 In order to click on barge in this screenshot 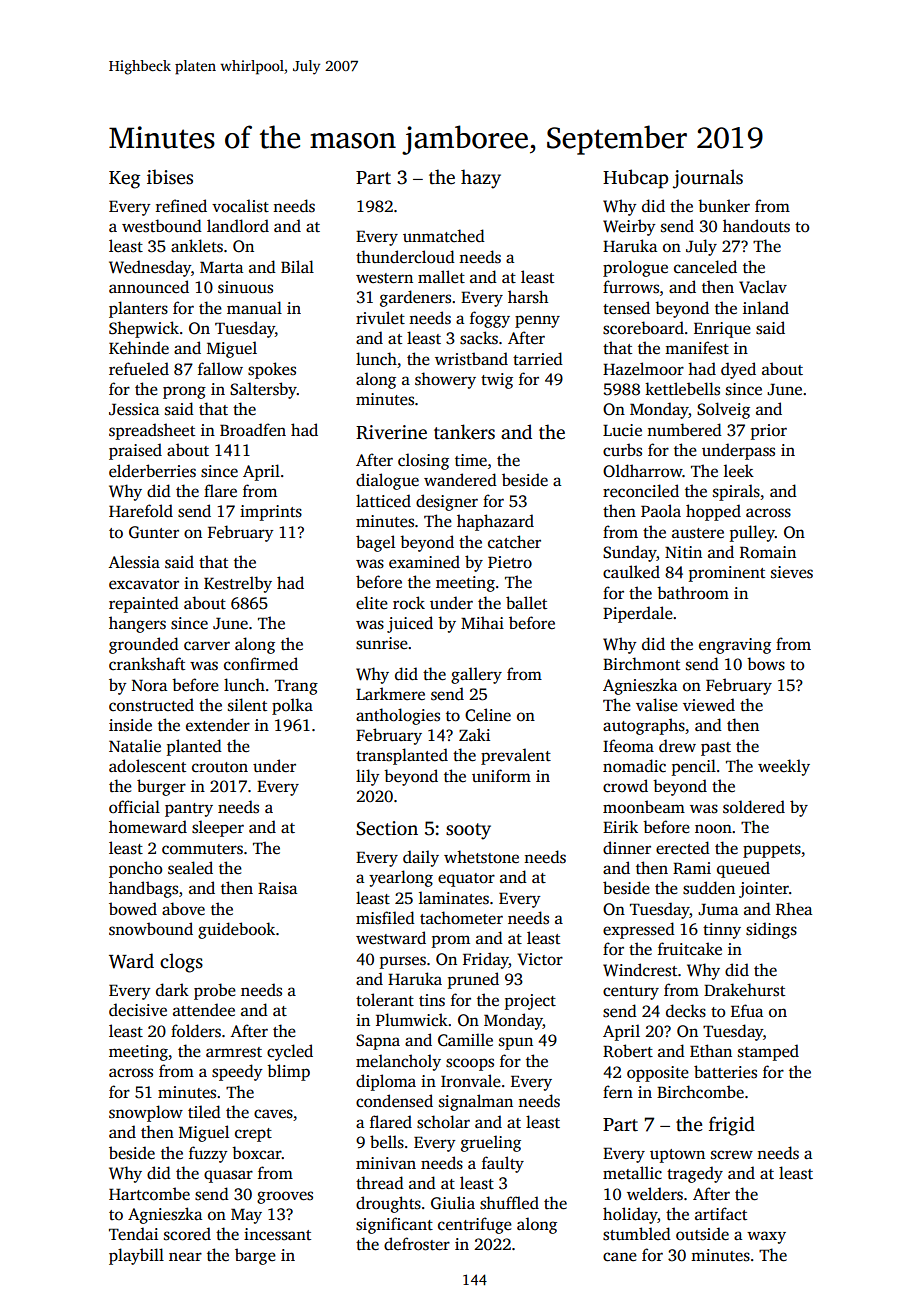, I will do `click(255, 1256)`.
